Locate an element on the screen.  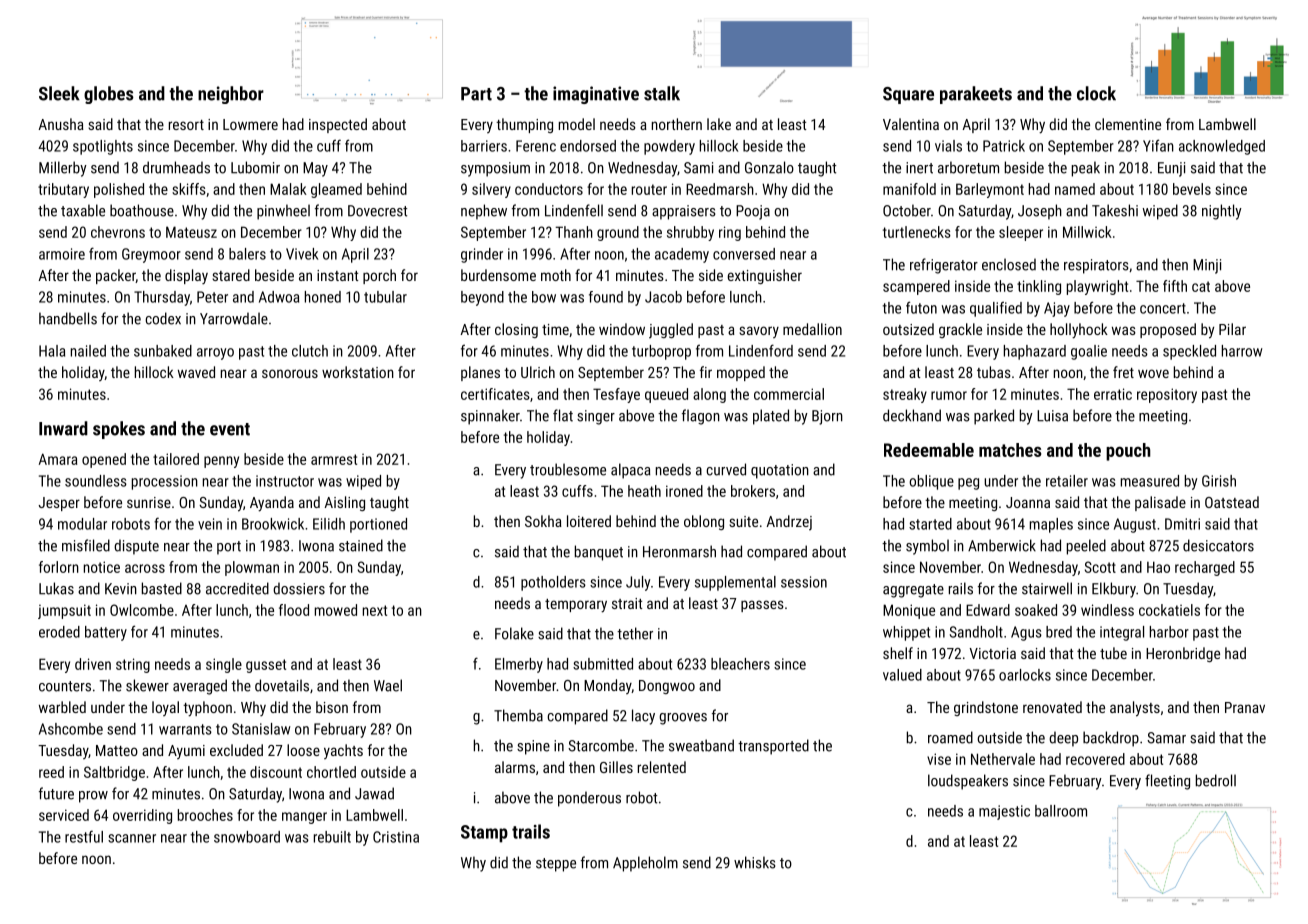
ballroom is located at coordinates (1061, 811).
